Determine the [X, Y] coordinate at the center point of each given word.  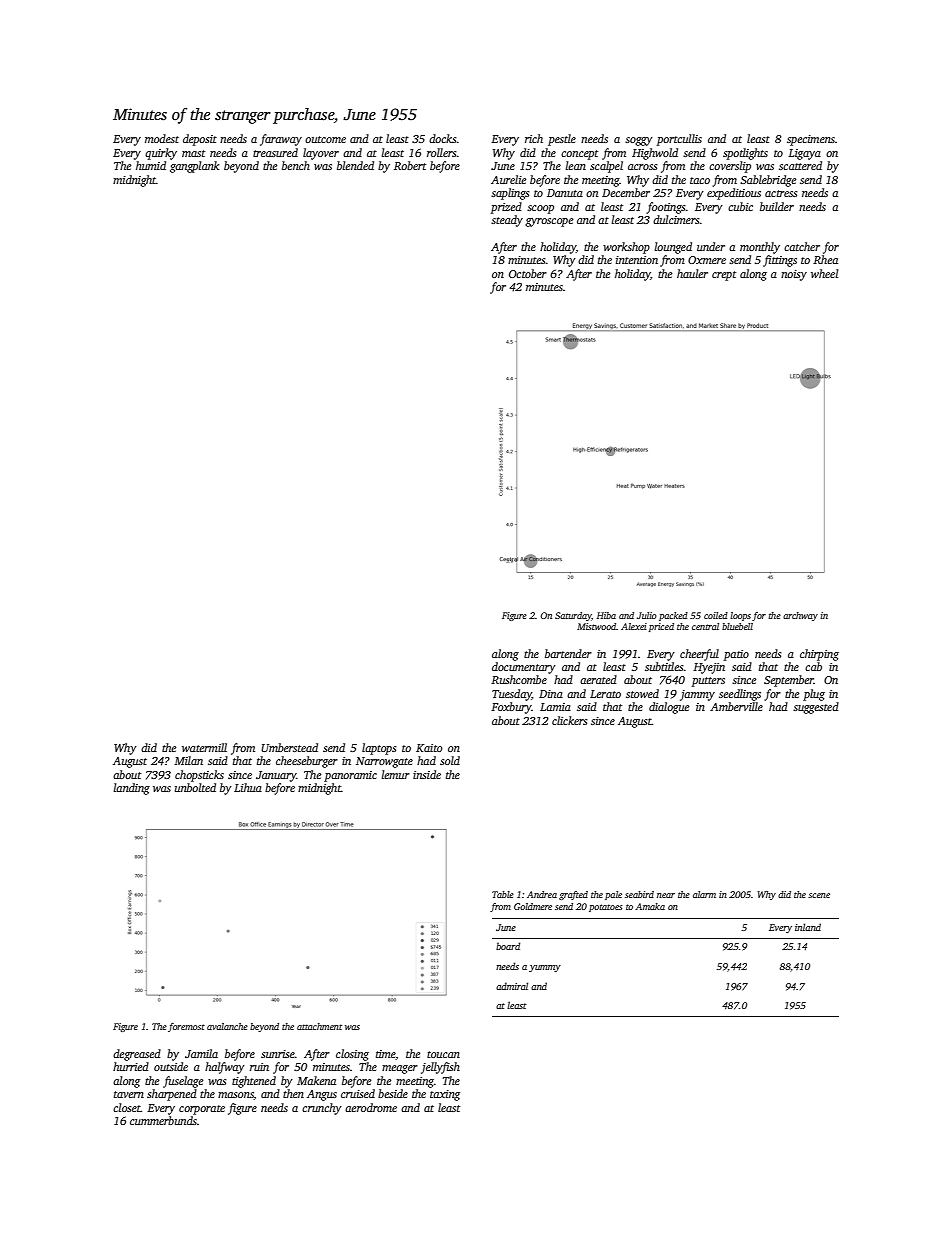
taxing [445, 1095]
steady [507, 221]
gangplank [194, 167]
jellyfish [440, 1068]
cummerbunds [163, 1120]
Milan [188, 760]
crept [724, 276]
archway [800, 616]
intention [637, 260]
